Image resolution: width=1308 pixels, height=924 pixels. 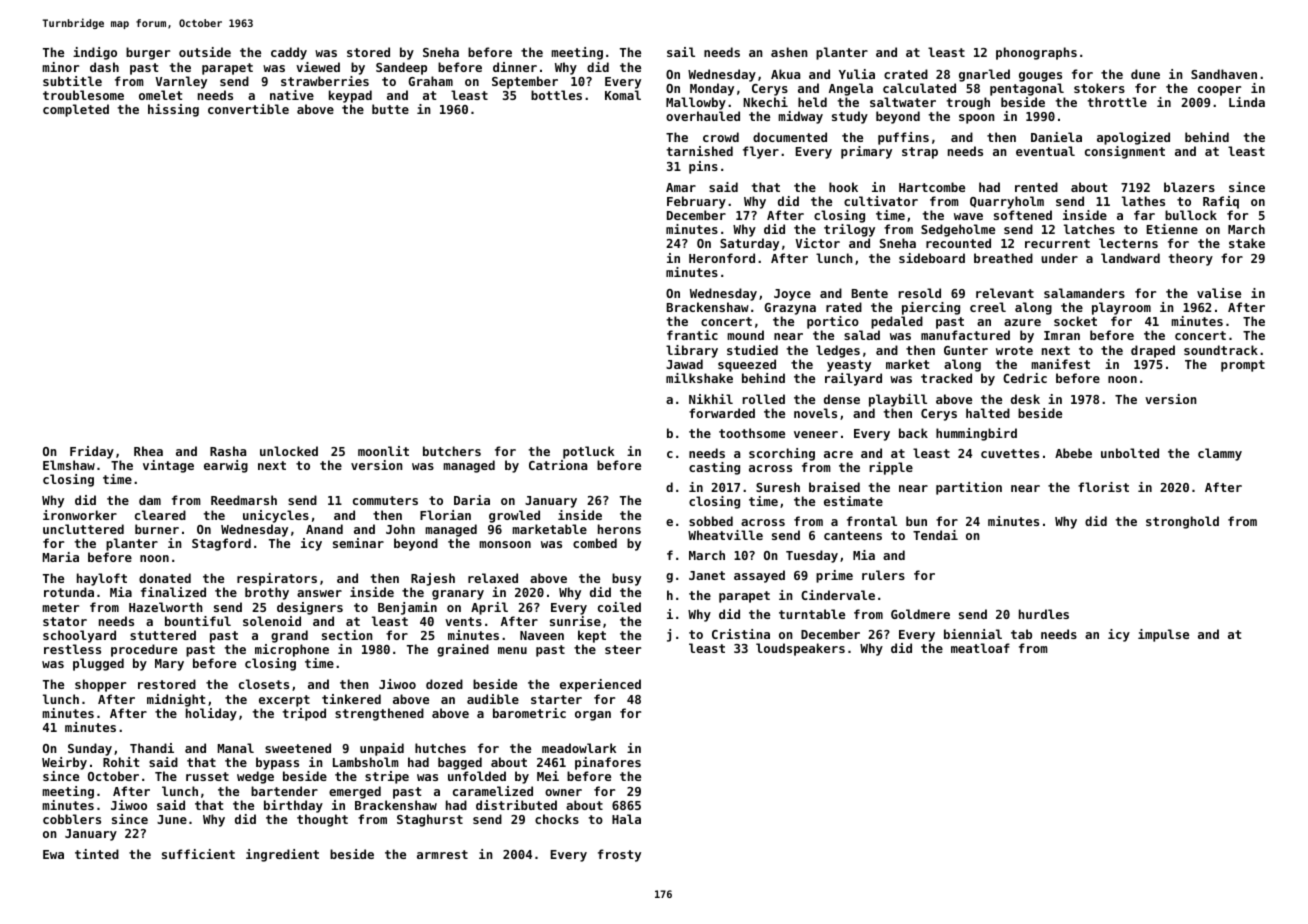 What do you see at coordinates (157, 529) in the screenshot?
I see `burner` at bounding box center [157, 529].
